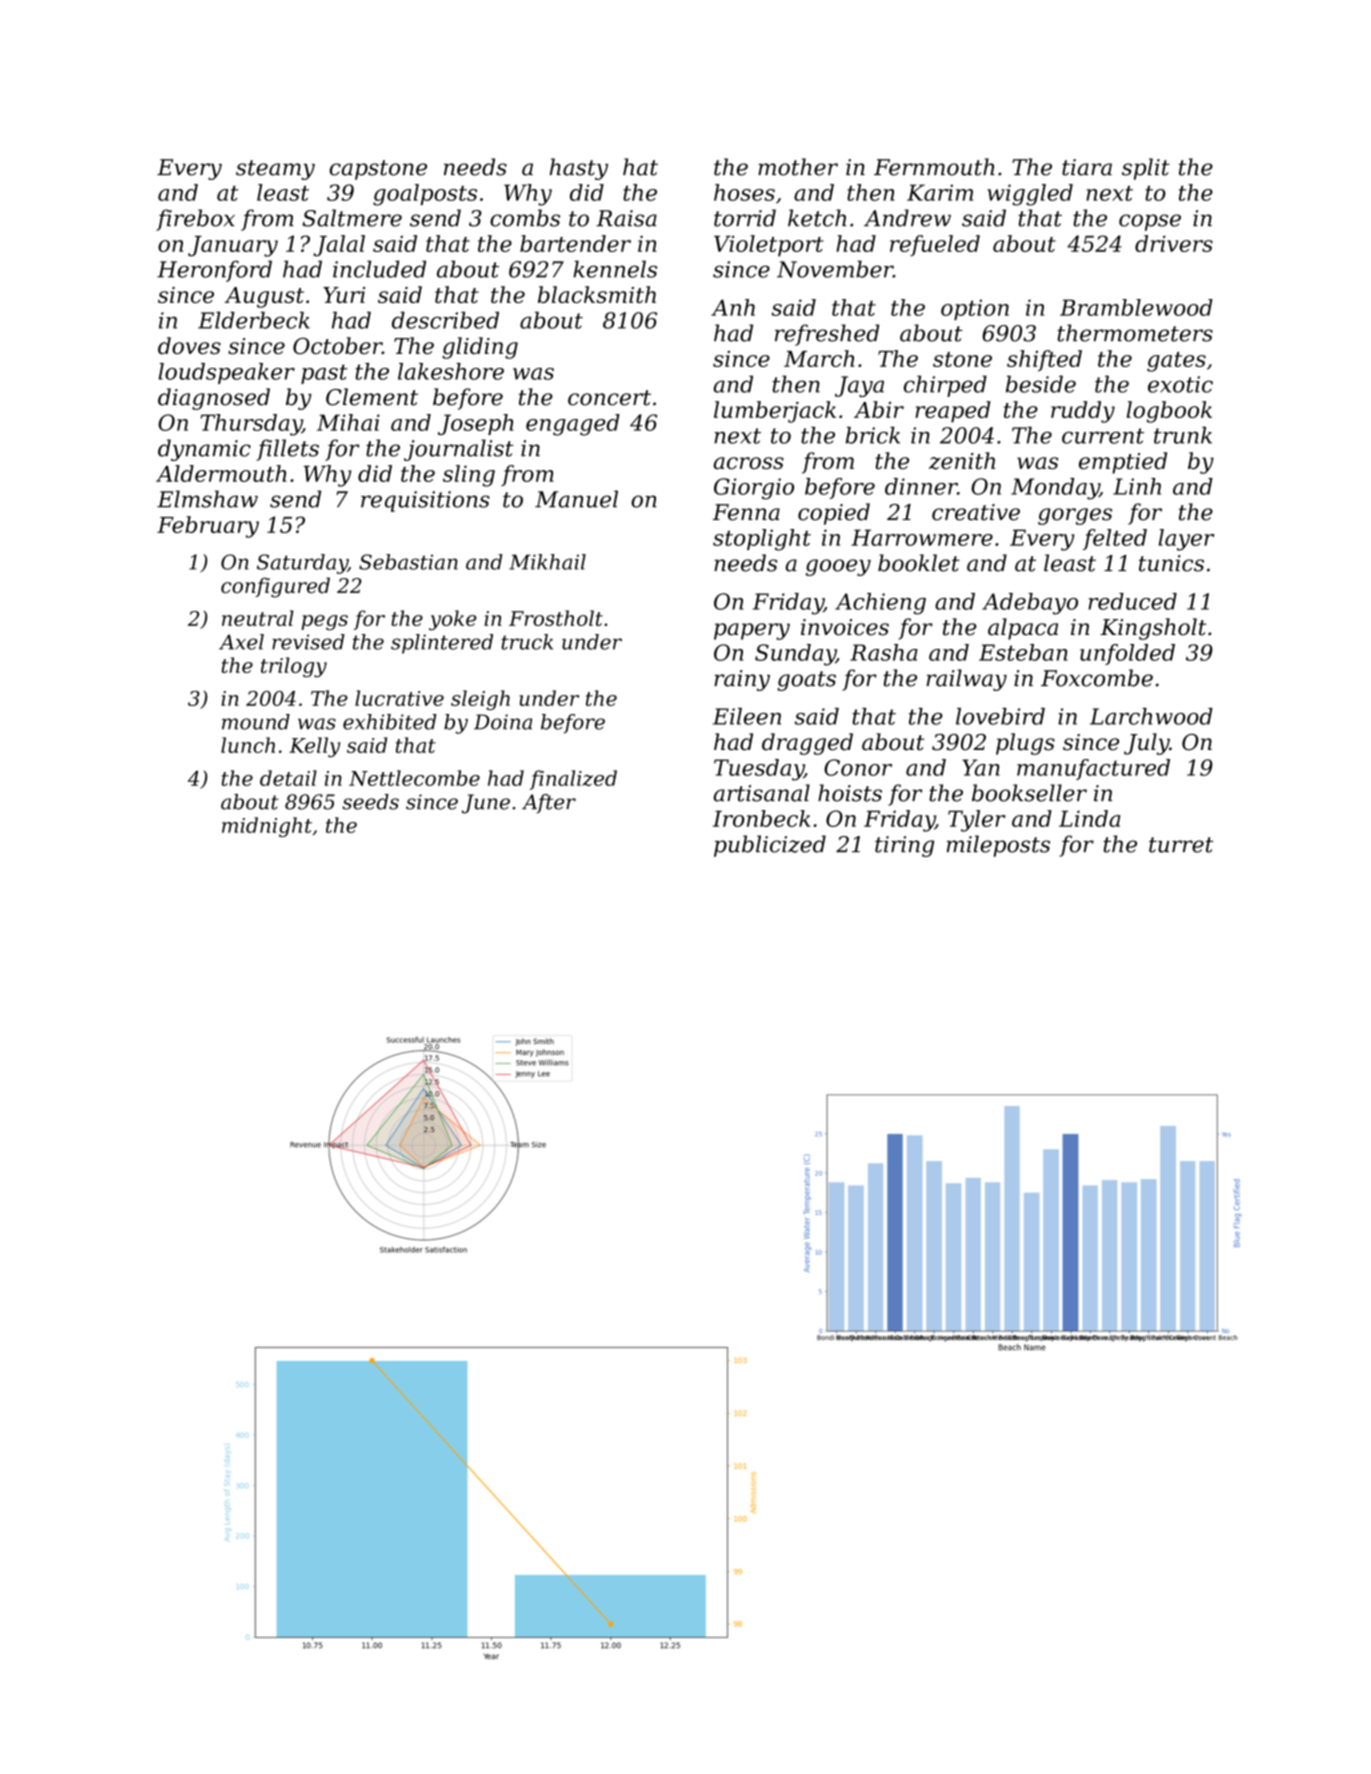 The height and width of the screenshot is (1774, 1371). Describe the element at coordinates (615, 269) in the screenshot. I see `kennels` at that location.
